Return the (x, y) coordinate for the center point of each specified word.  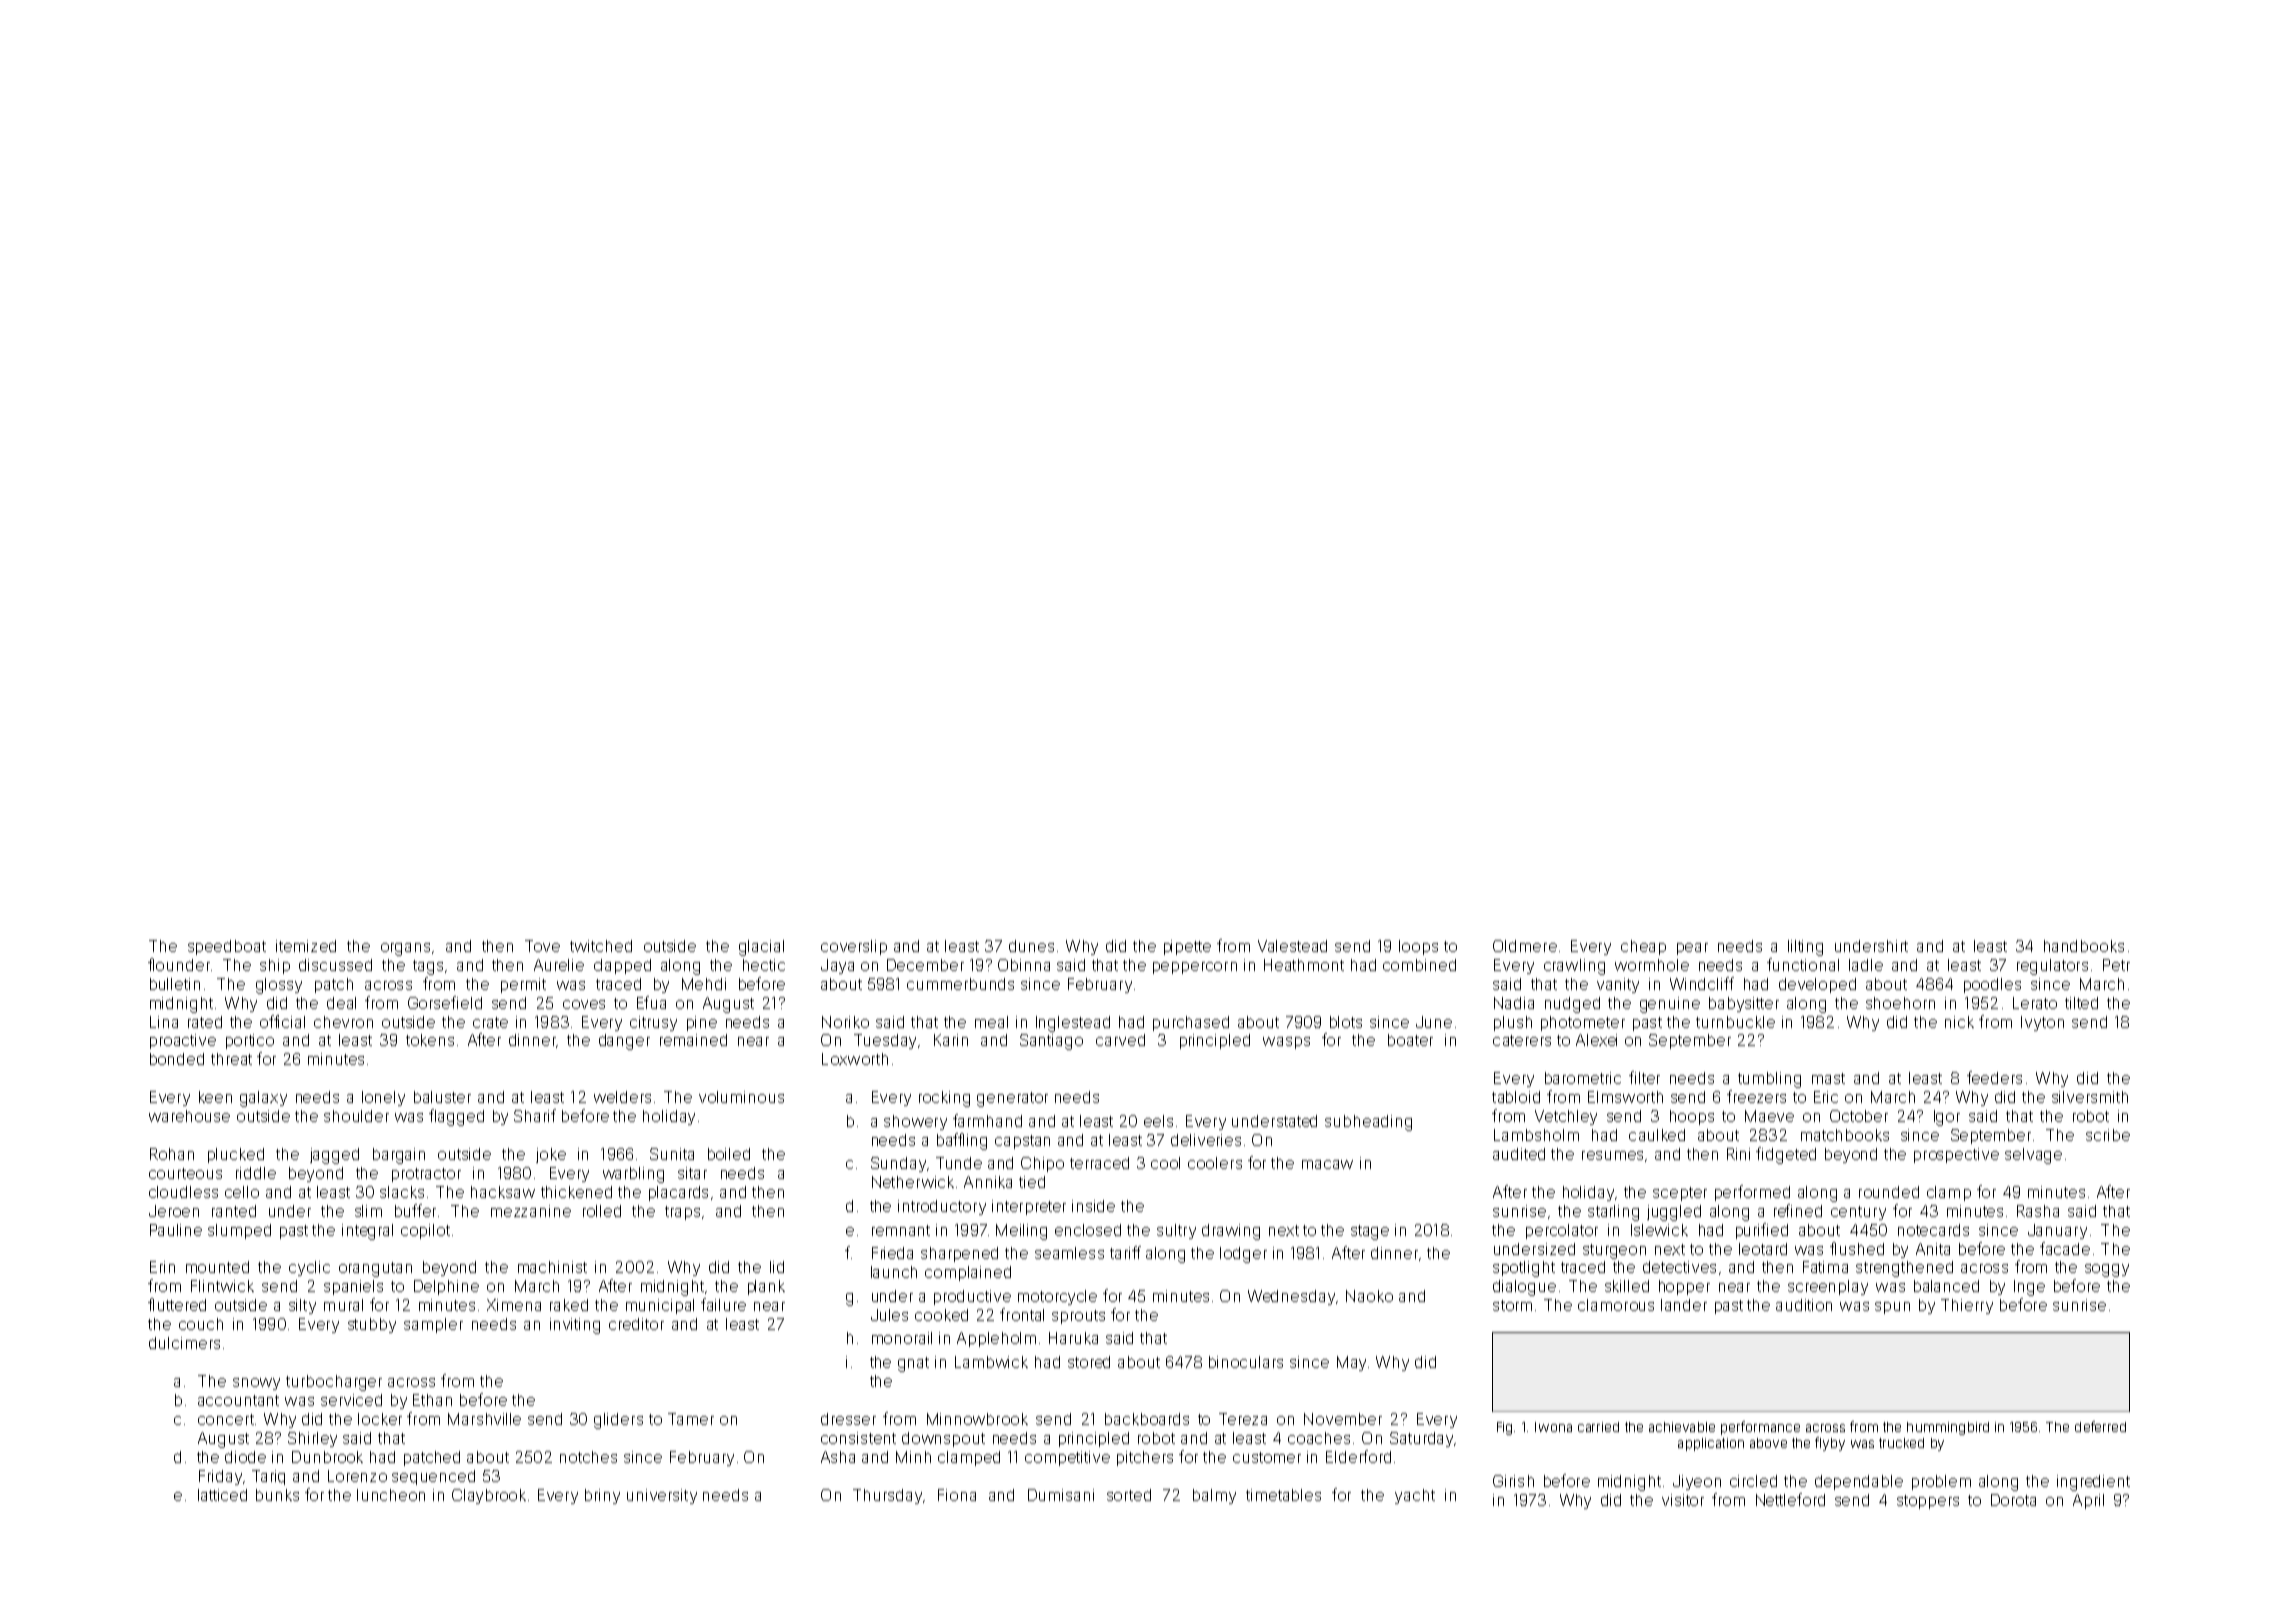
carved (1120, 1040)
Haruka (1073, 1338)
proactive (183, 1041)
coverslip (854, 947)
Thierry (1967, 1306)
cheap (1643, 947)
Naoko (1369, 1296)
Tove (542, 946)
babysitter (1744, 1004)
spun (1892, 1308)
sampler (433, 1325)
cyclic (309, 1268)
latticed (222, 1495)
